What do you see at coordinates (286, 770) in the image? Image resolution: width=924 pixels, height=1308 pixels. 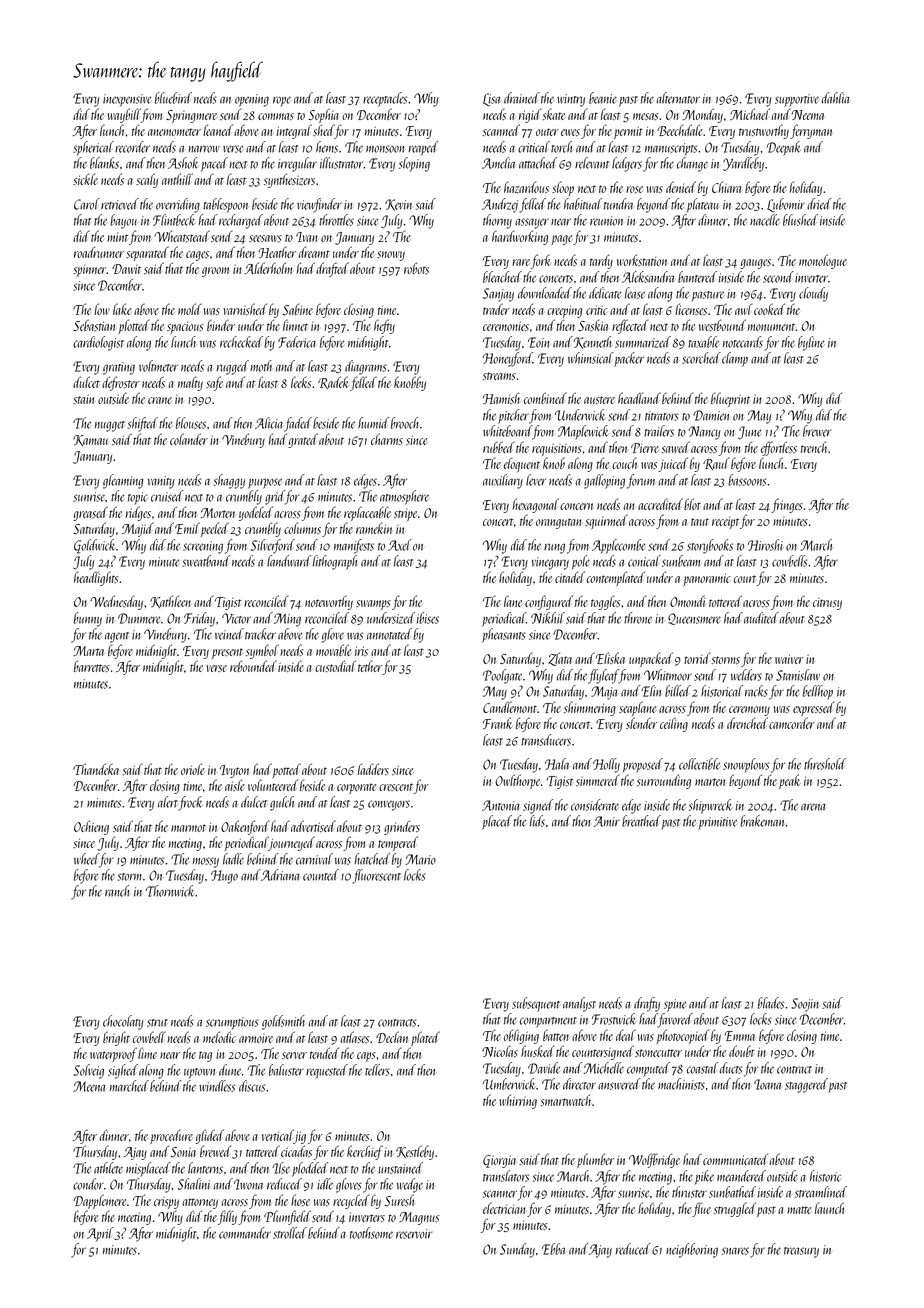 I see `potted` at bounding box center [286, 770].
